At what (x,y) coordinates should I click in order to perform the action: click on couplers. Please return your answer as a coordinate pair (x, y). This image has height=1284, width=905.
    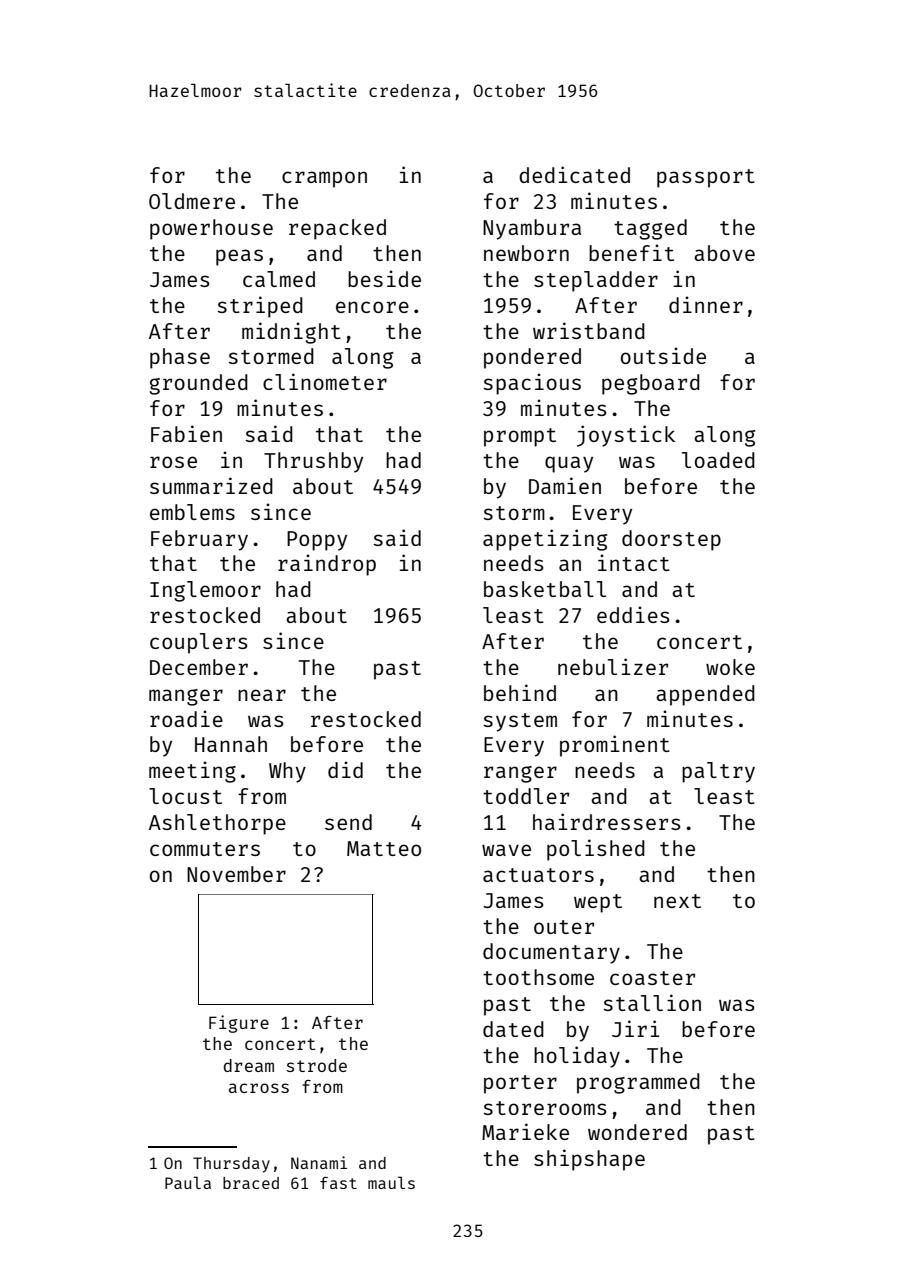
    Looking at the image, I should click on (199, 643).
